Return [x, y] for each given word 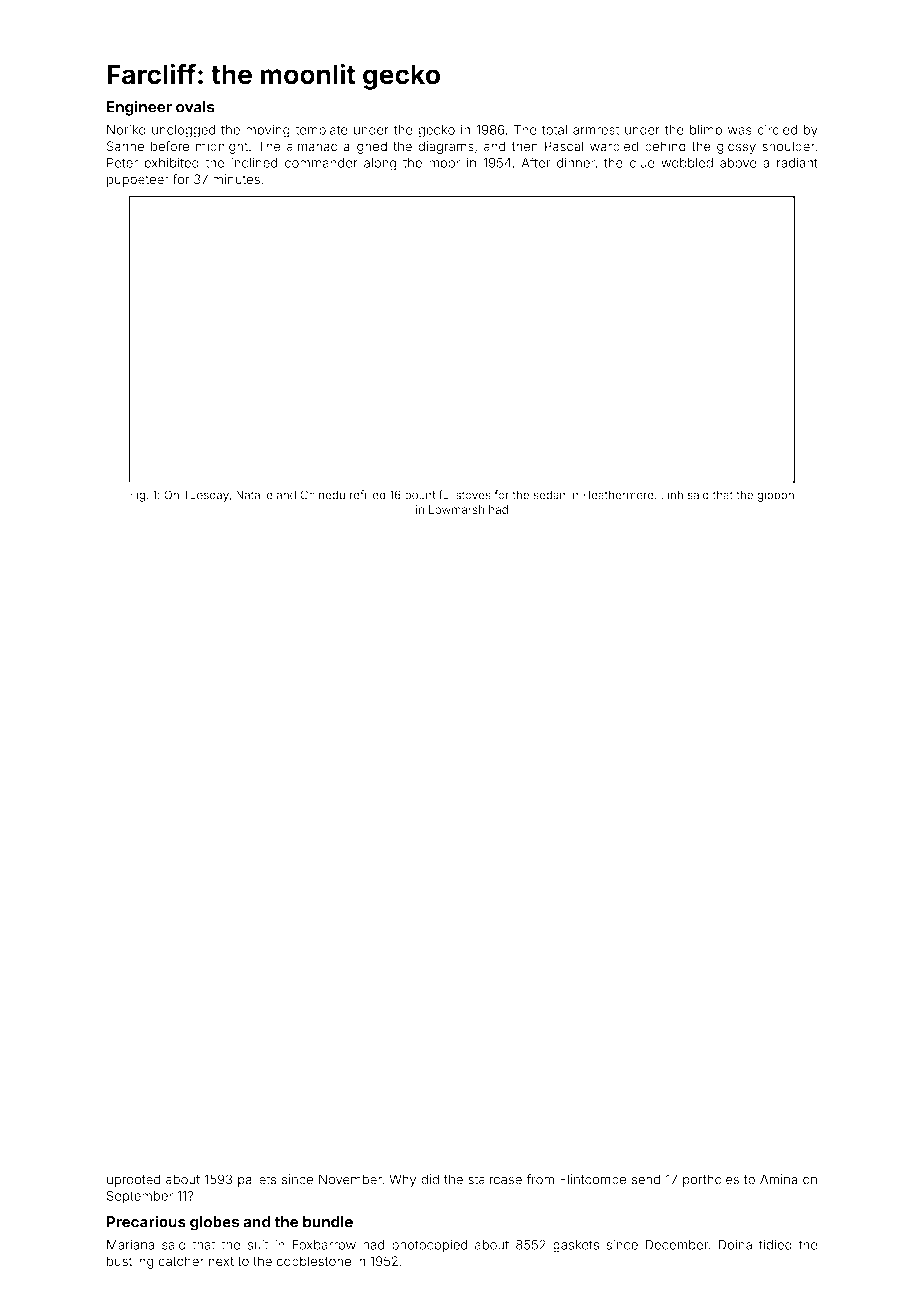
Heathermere [618, 495]
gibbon [775, 496]
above [738, 163]
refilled [368, 495]
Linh [672, 495]
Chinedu [322, 495]
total [554, 130]
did [430, 1179]
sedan [550, 495]
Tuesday [206, 496]
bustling [130, 1262]
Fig [137, 496]
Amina [779, 1179]
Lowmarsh [456, 509]
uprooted [134, 1180]
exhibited [171, 163]
